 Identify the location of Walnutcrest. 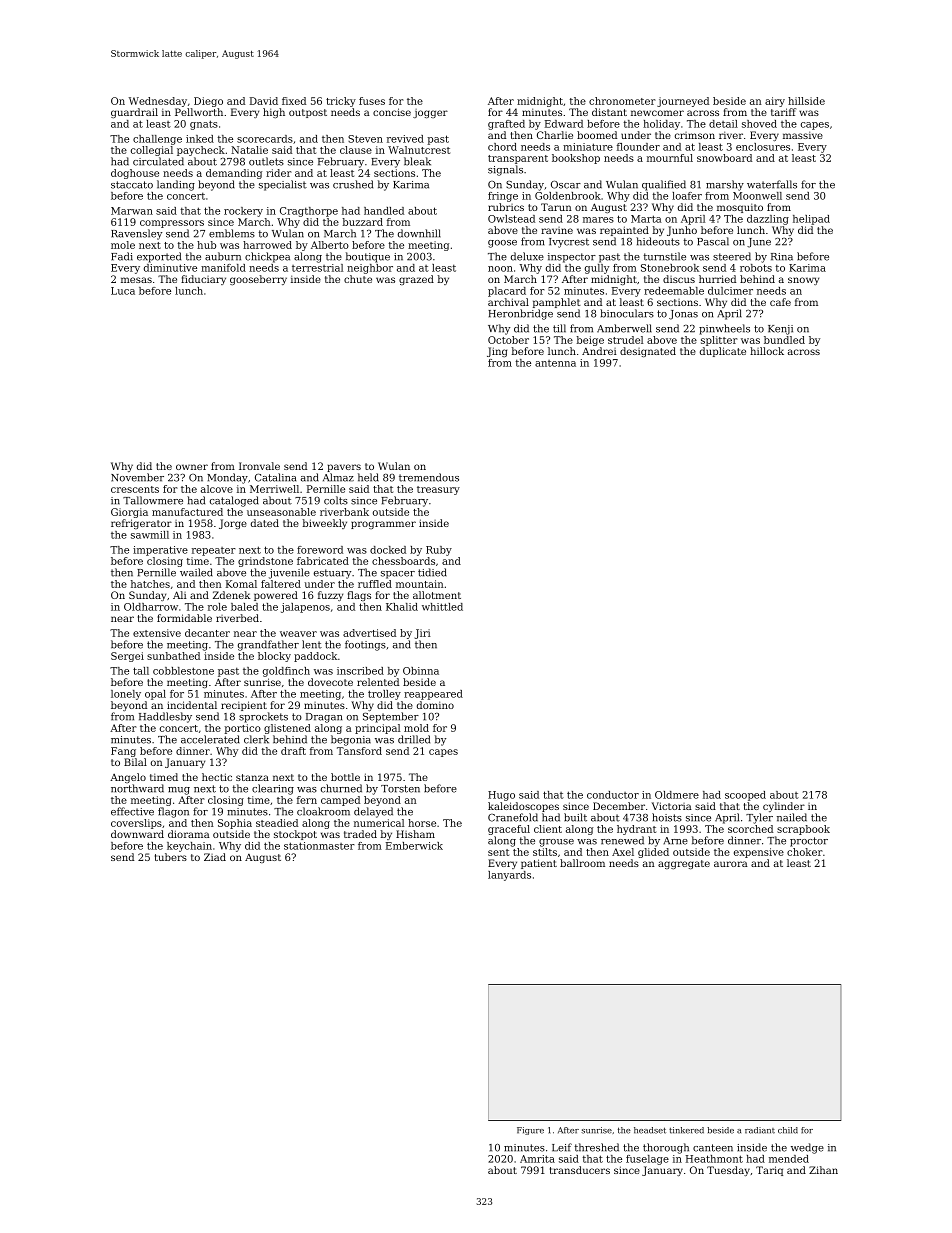
(419, 150).
